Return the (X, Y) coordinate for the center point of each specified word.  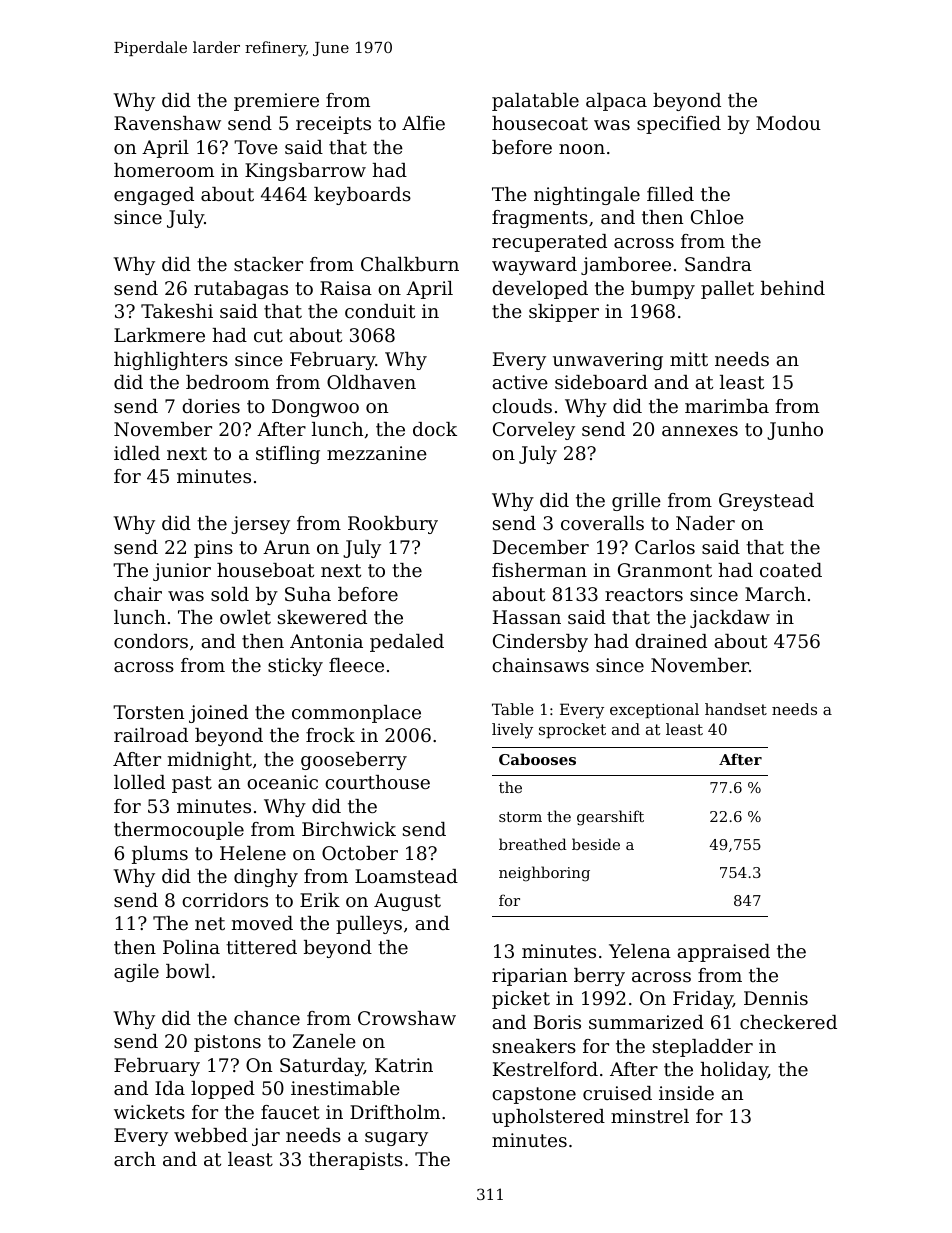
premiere (276, 102)
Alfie (423, 123)
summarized (646, 1022)
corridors (225, 900)
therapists (356, 1161)
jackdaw (730, 619)
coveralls (602, 523)
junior (182, 572)
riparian (529, 977)
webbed (211, 1135)
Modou (788, 123)
